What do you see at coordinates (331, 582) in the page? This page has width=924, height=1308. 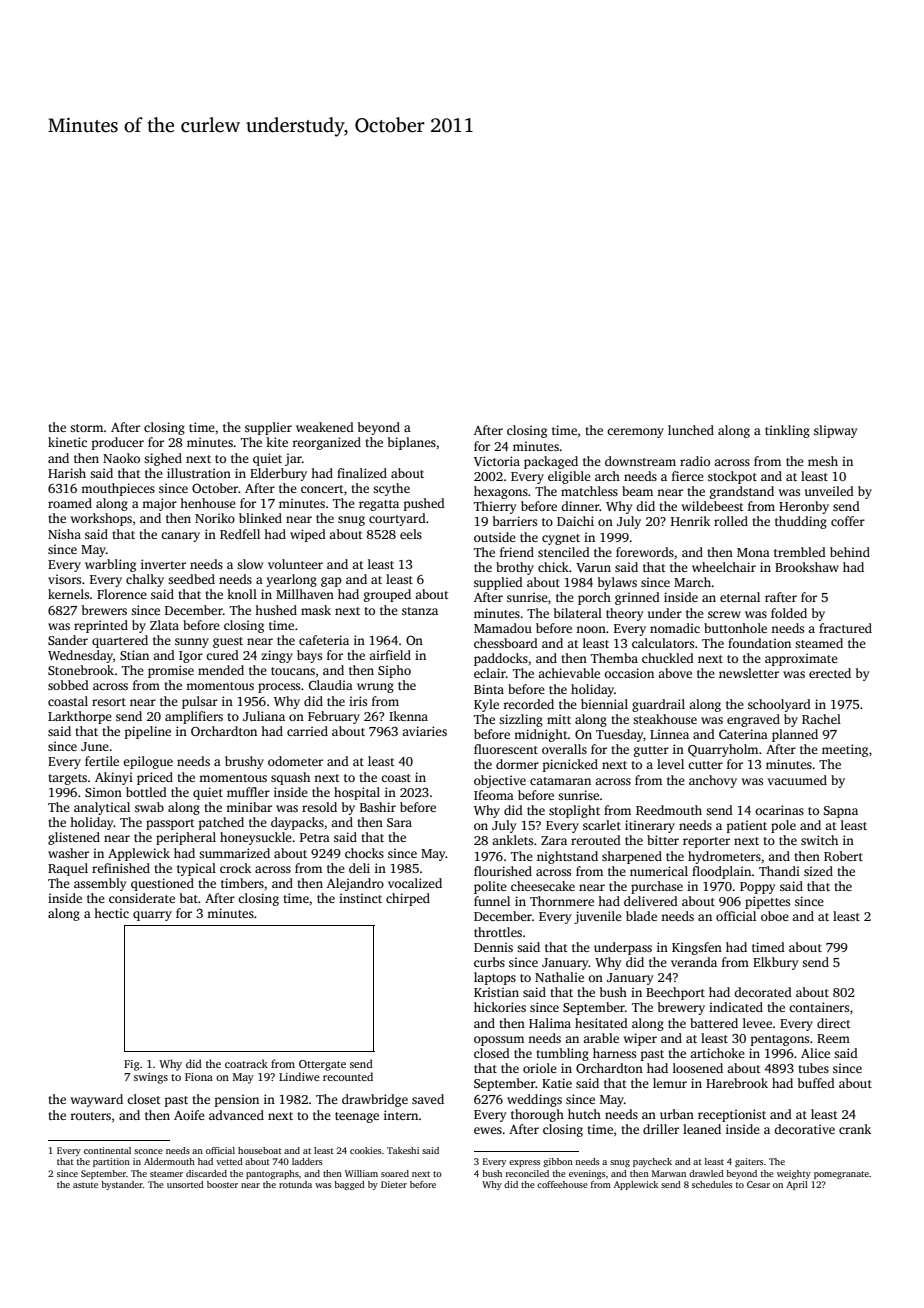 I see `gap` at bounding box center [331, 582].
